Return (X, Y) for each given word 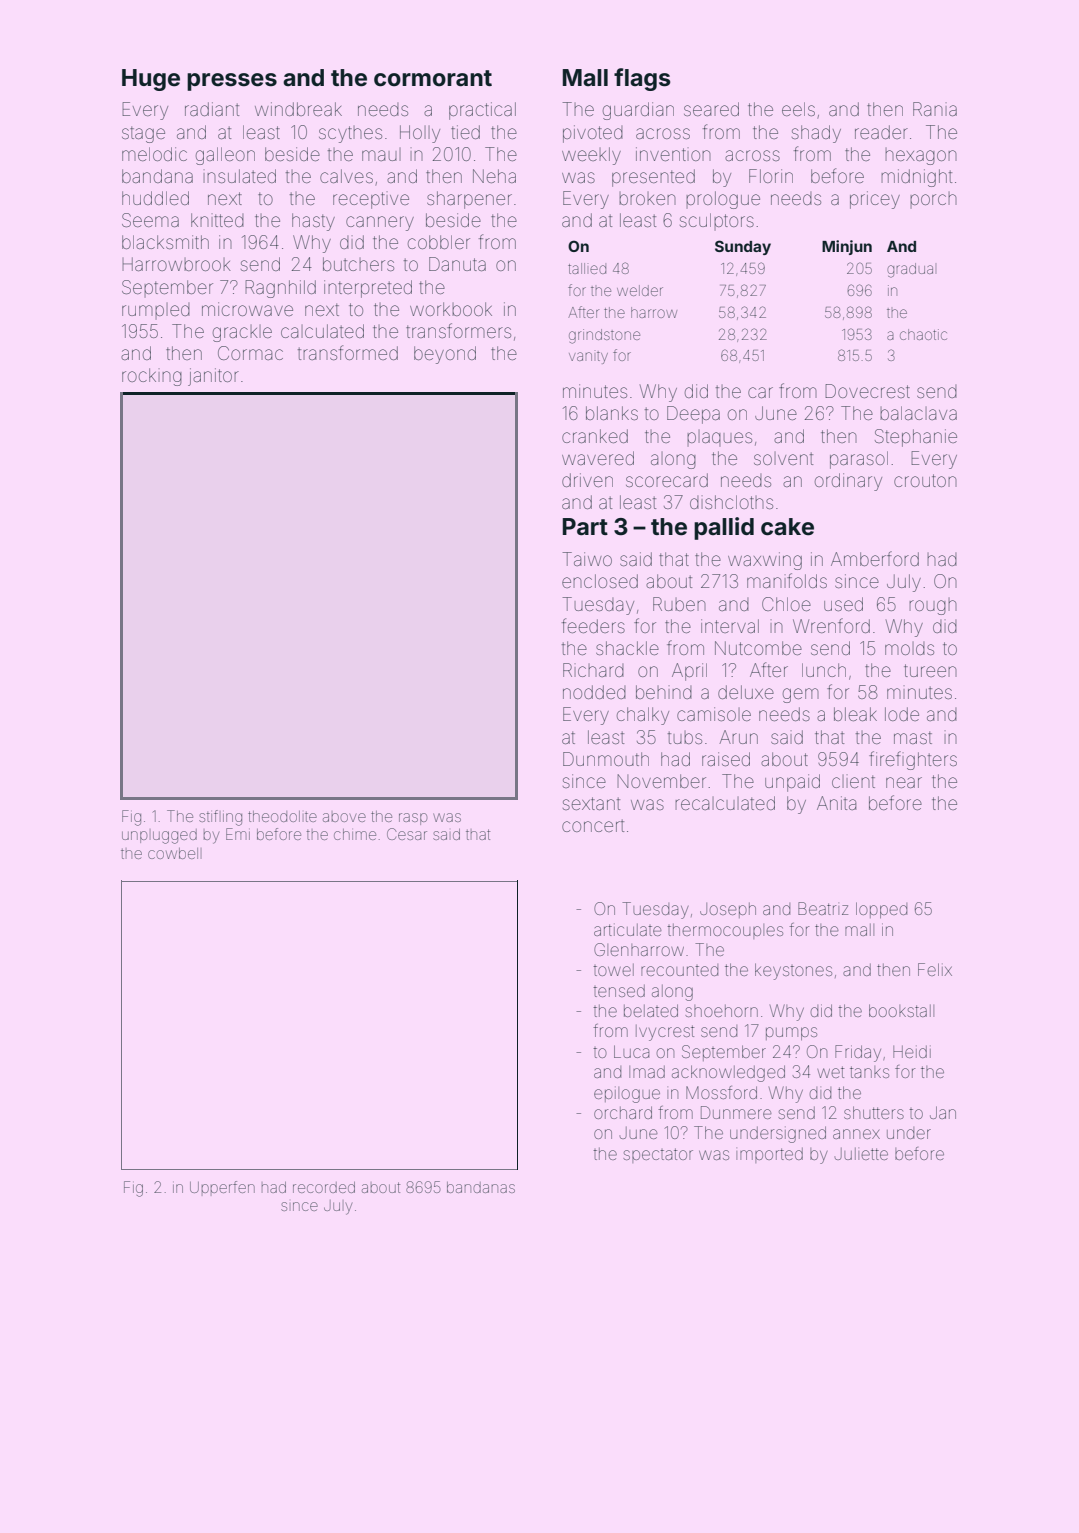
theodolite (282, 816)
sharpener (469, 200)
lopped (881, 910)
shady (816, 134)
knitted (217, 220)
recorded (324, 1187)
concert (593, 826)
